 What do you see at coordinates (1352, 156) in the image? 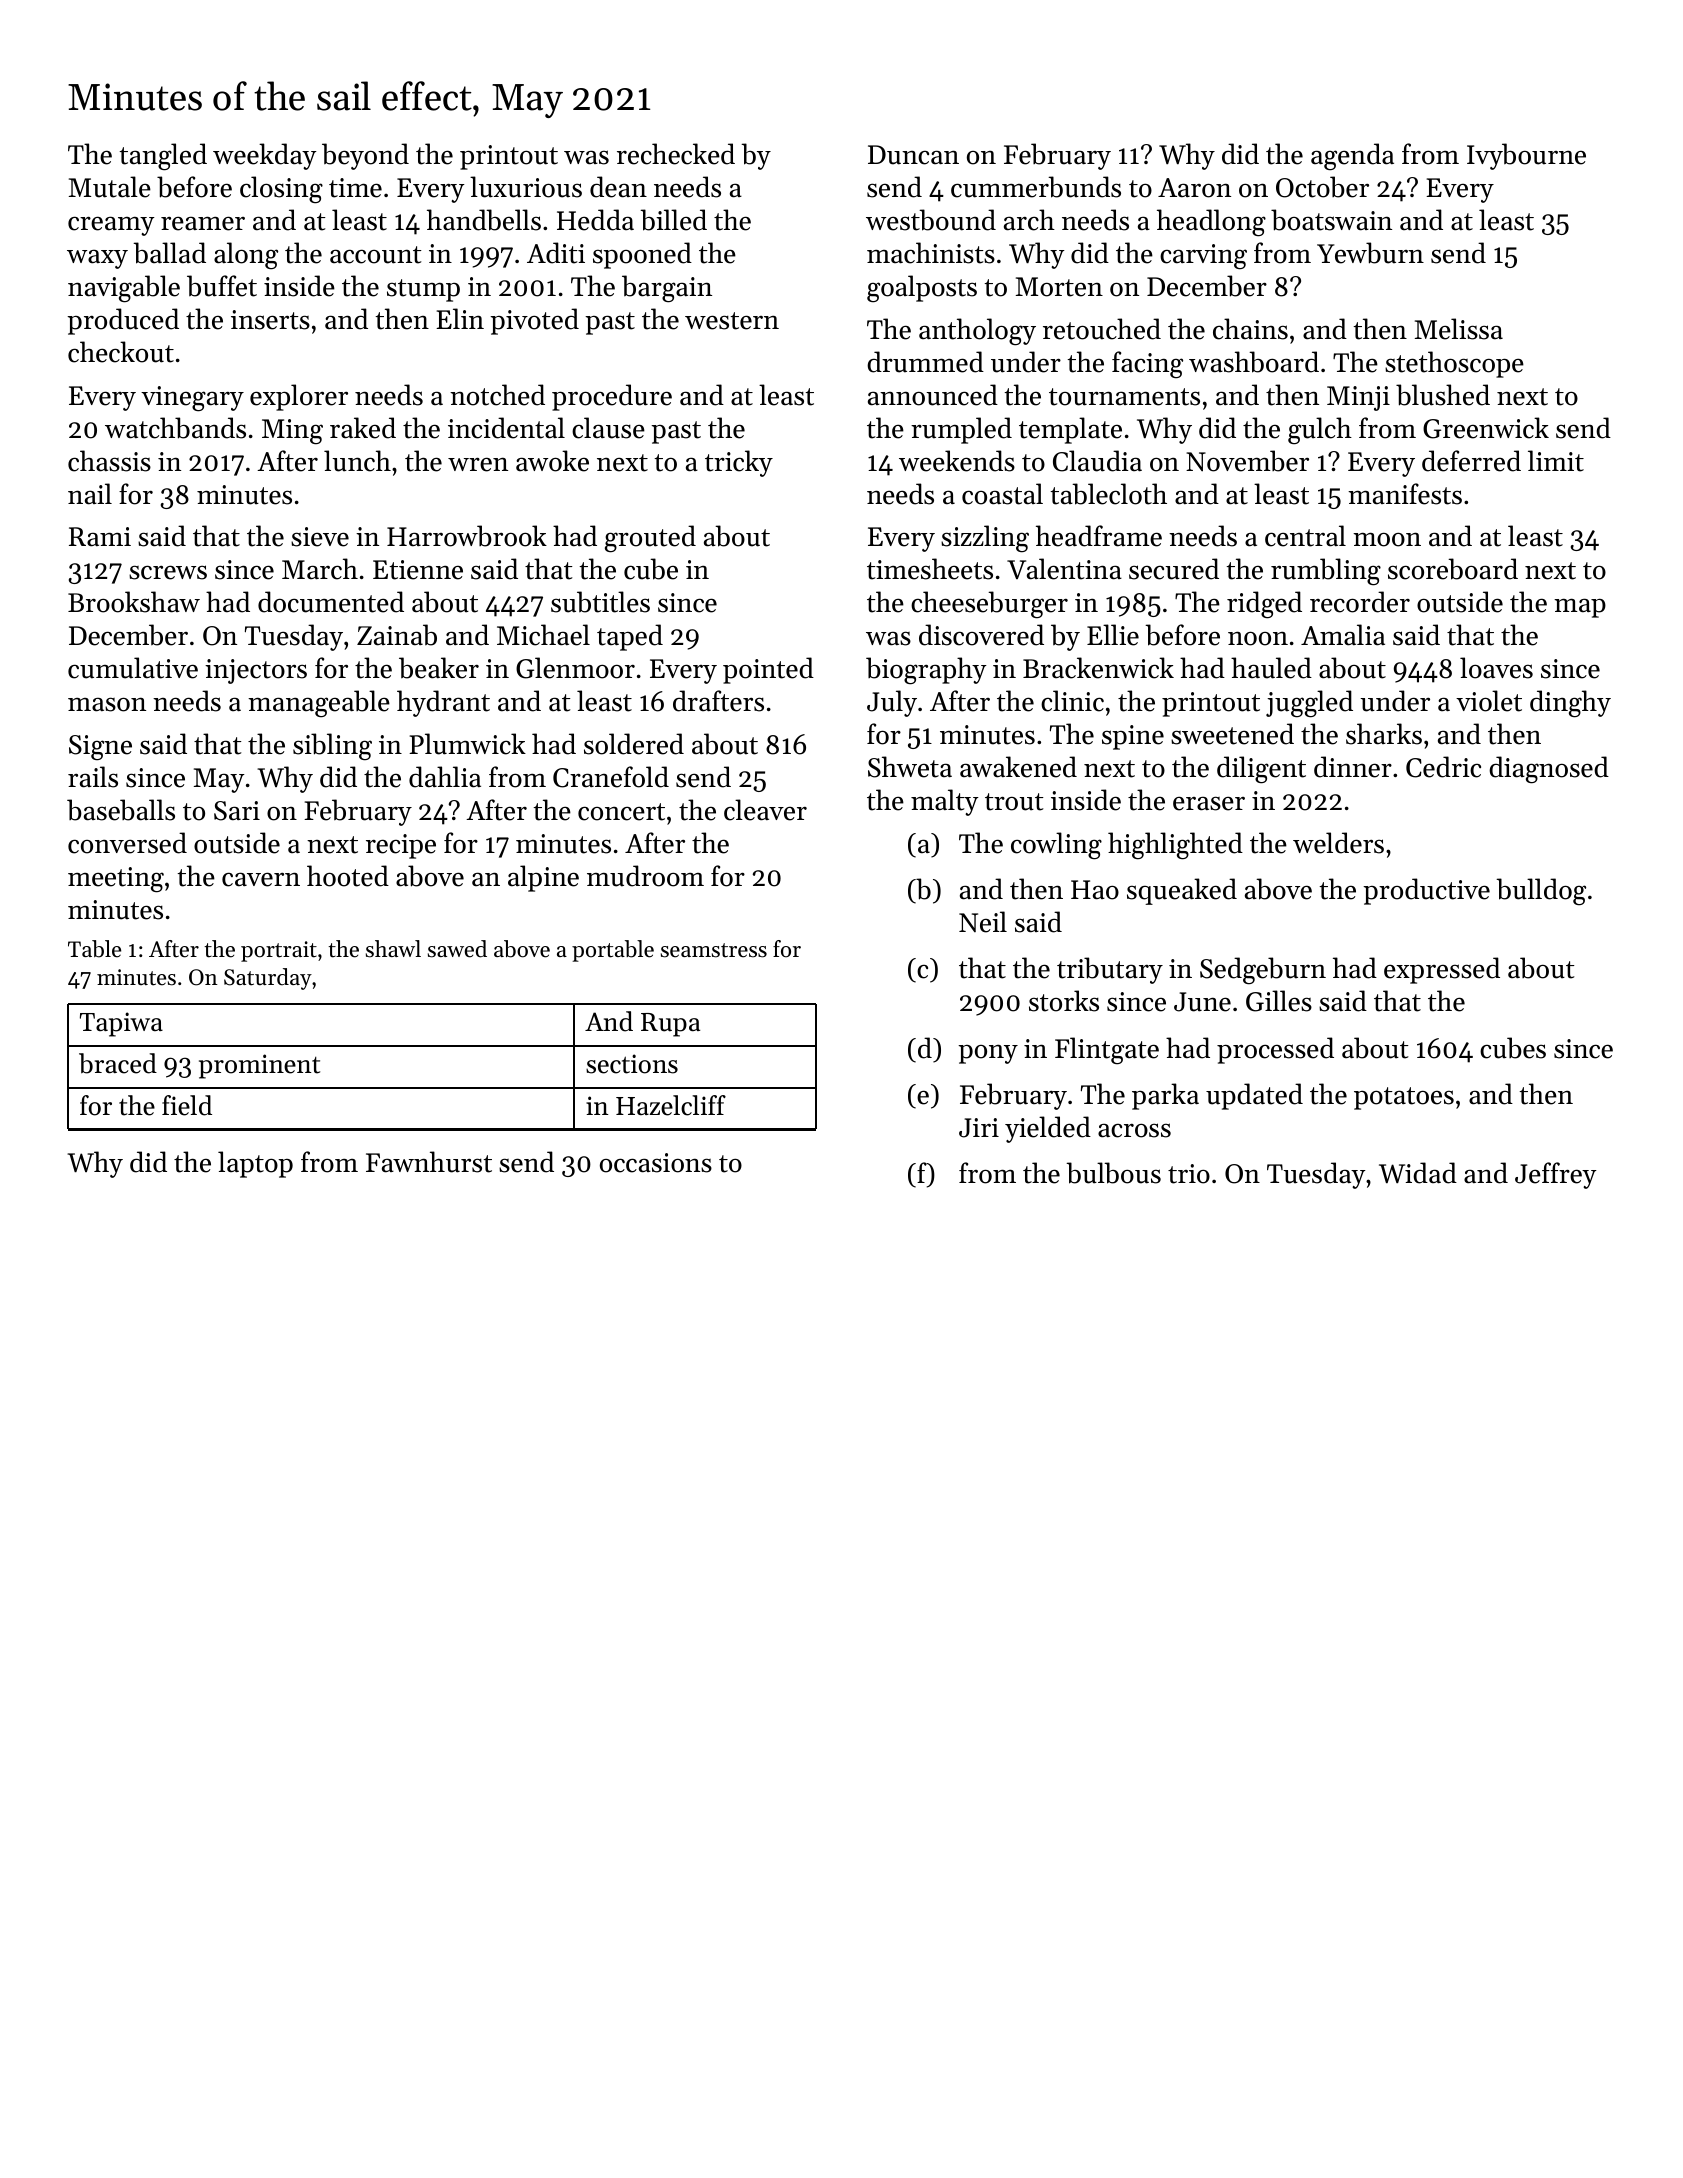
I see `agenda` at bounding box center [1352, 156].
